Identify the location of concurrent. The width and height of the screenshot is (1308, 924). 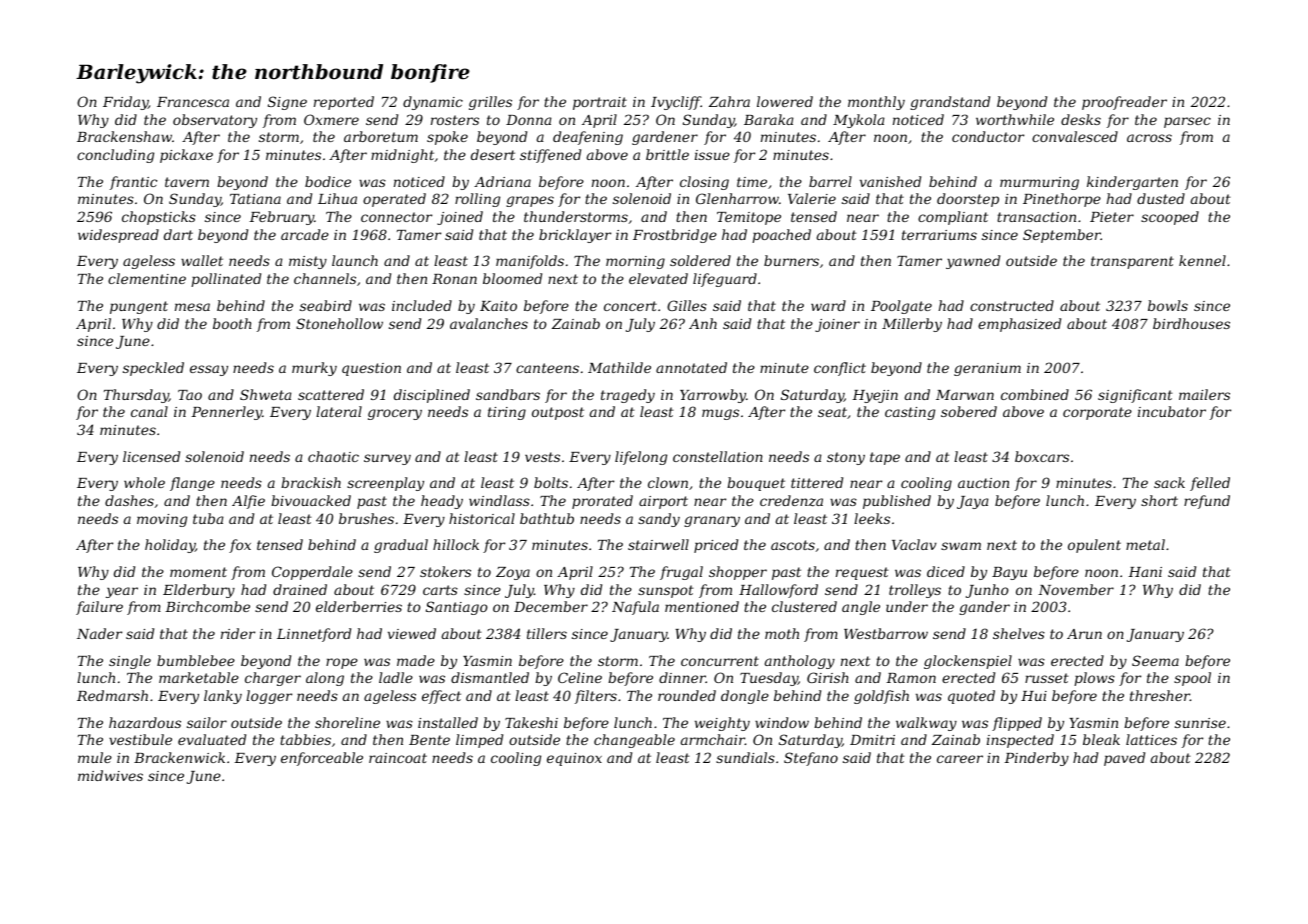
(720, 661).
